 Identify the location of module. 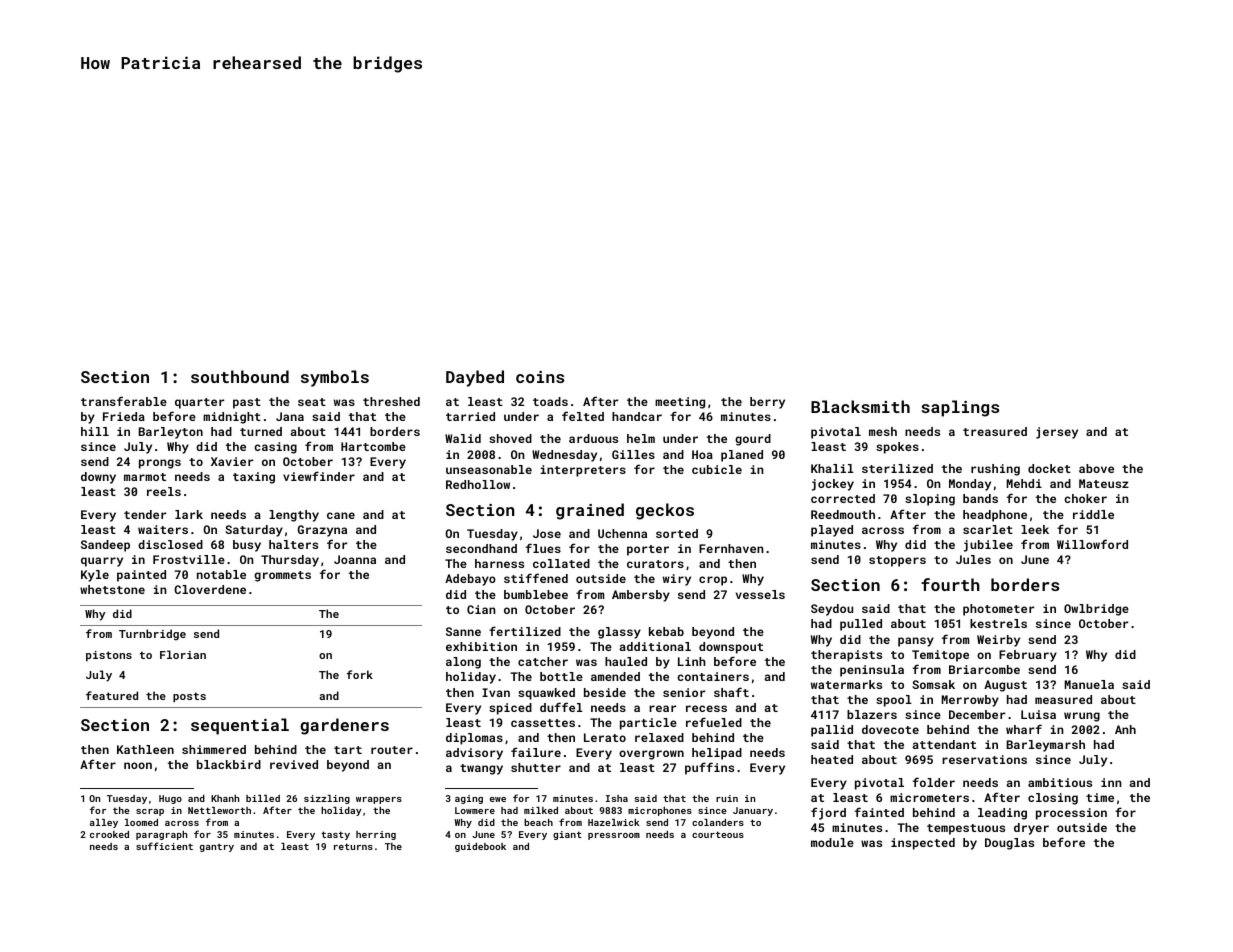
(832, 842).
